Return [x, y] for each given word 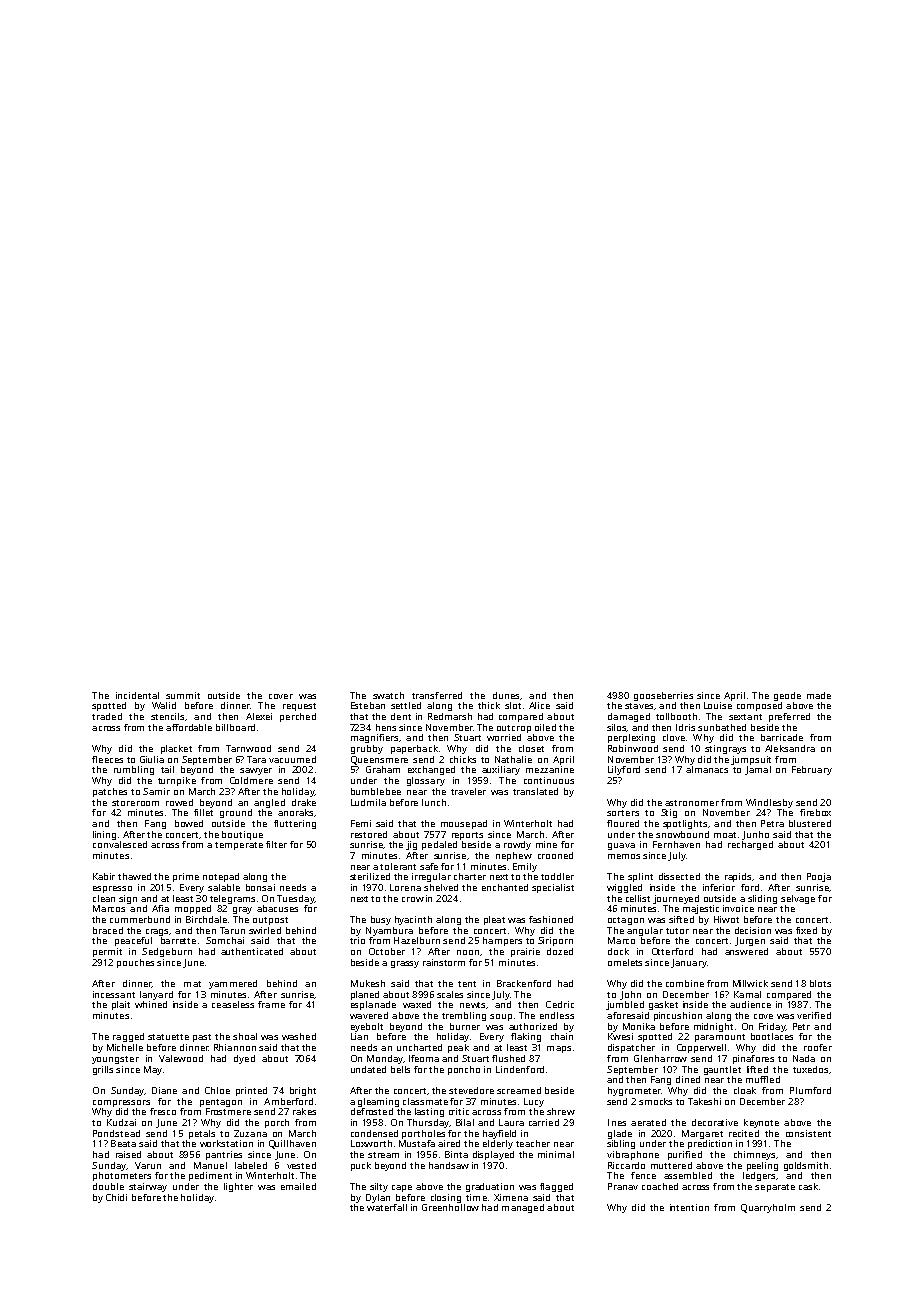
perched [298, 717]
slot [513, 705]
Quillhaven [292, 1144]
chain [562, 1036]
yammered [233, 984]
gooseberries [663, 696]
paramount [720, 1038]
